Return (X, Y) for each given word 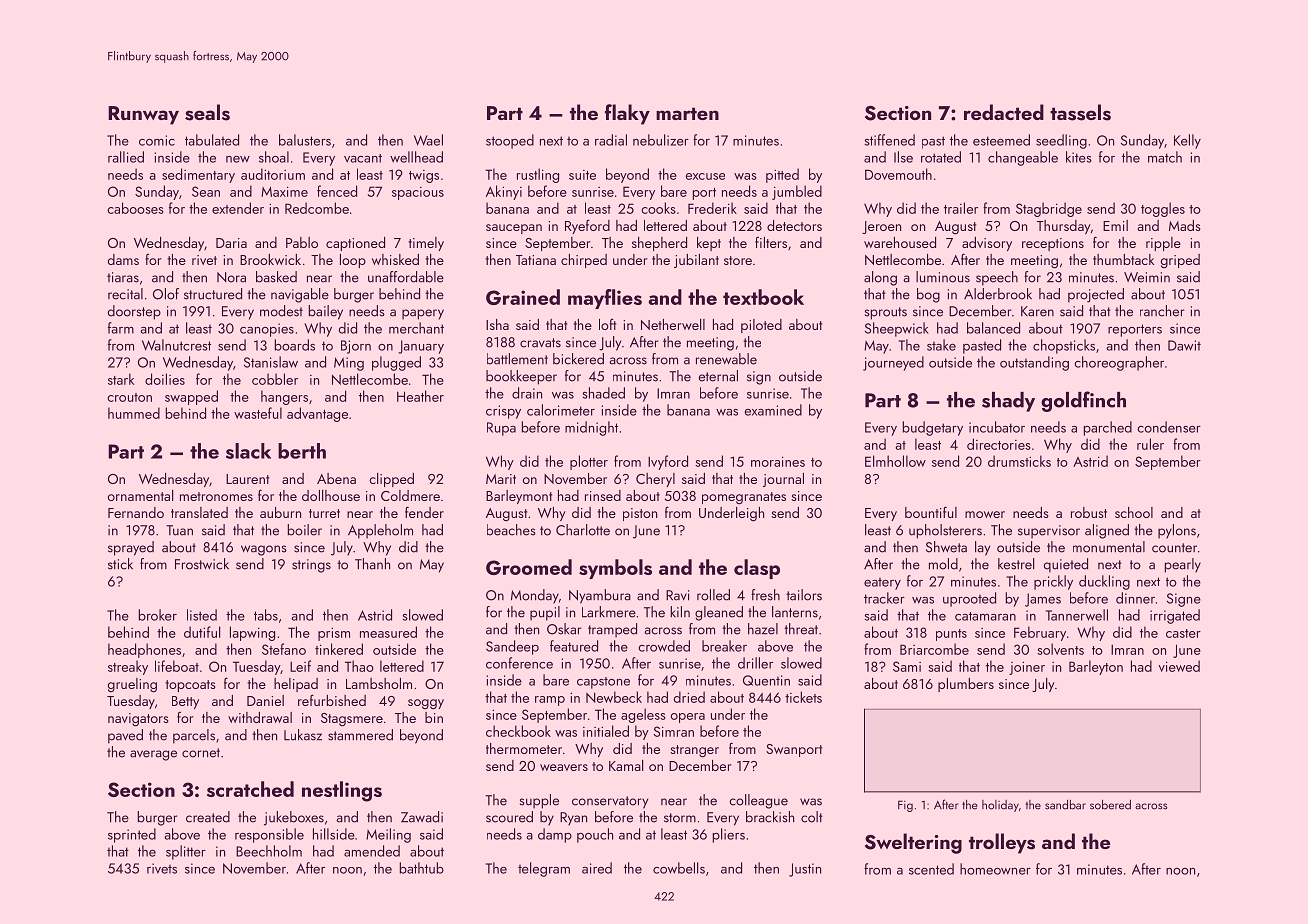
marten (687, 113)
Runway (143, 115)
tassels (1080, 112)
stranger (694, 751)
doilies (165, 379)
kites (1079, 157)
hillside (334, 834)
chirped (584, 261)
